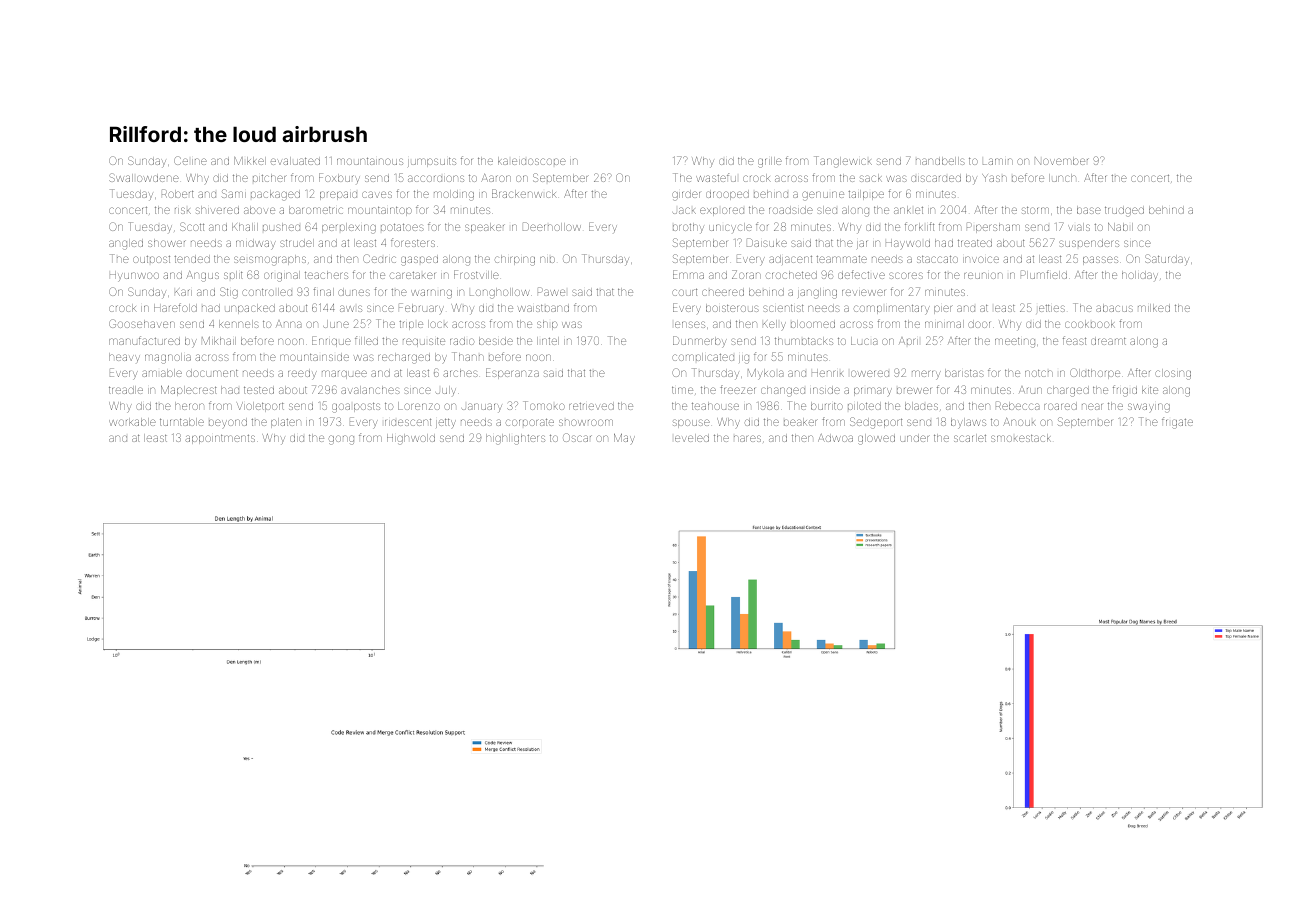 The height and width of the image is (924, 1308). Describe the element at coordinates (259, 390) in the image. I see `tested` at that location.
